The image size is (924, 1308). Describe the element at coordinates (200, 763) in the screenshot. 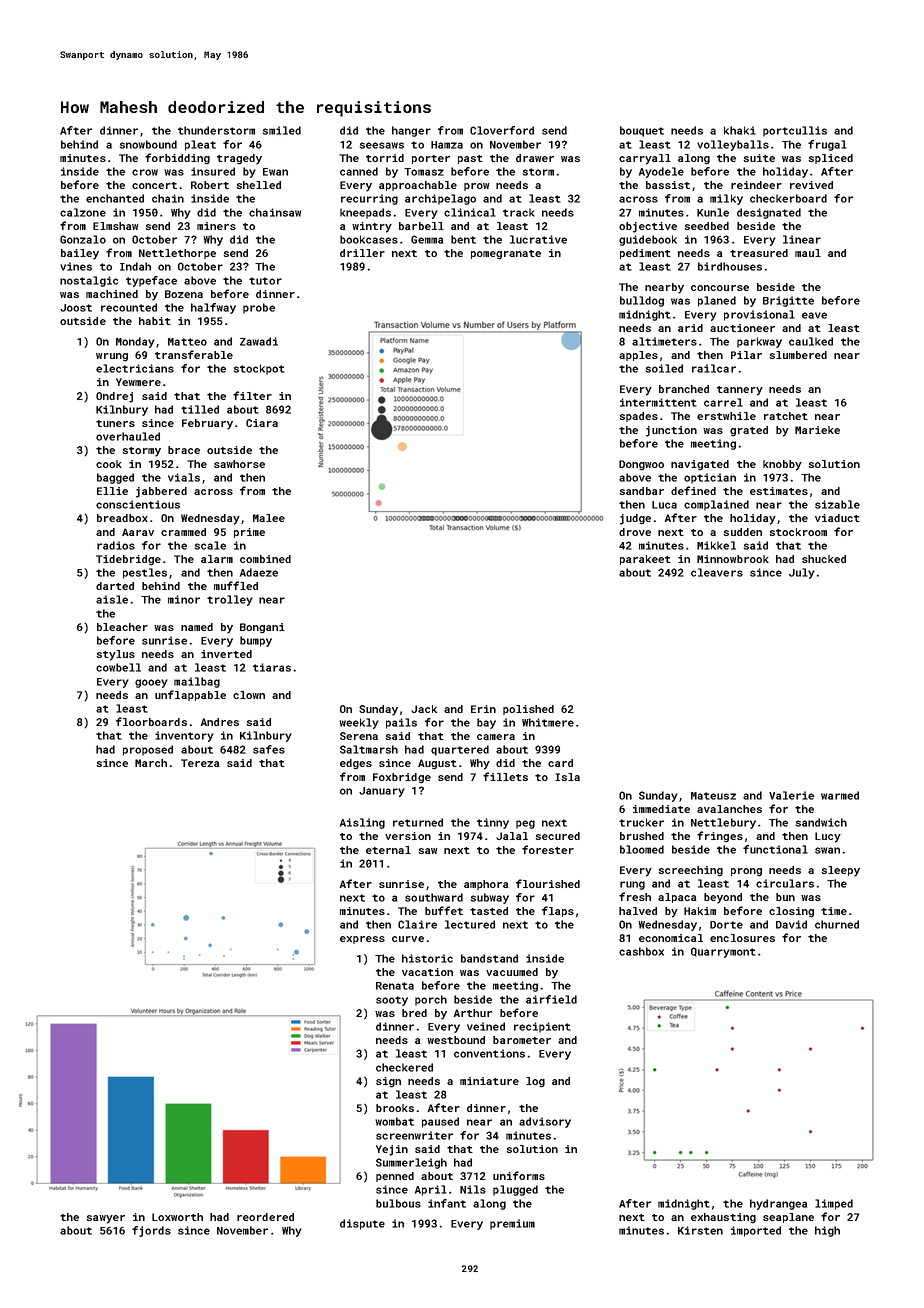

I see `Tereza` at that location.
